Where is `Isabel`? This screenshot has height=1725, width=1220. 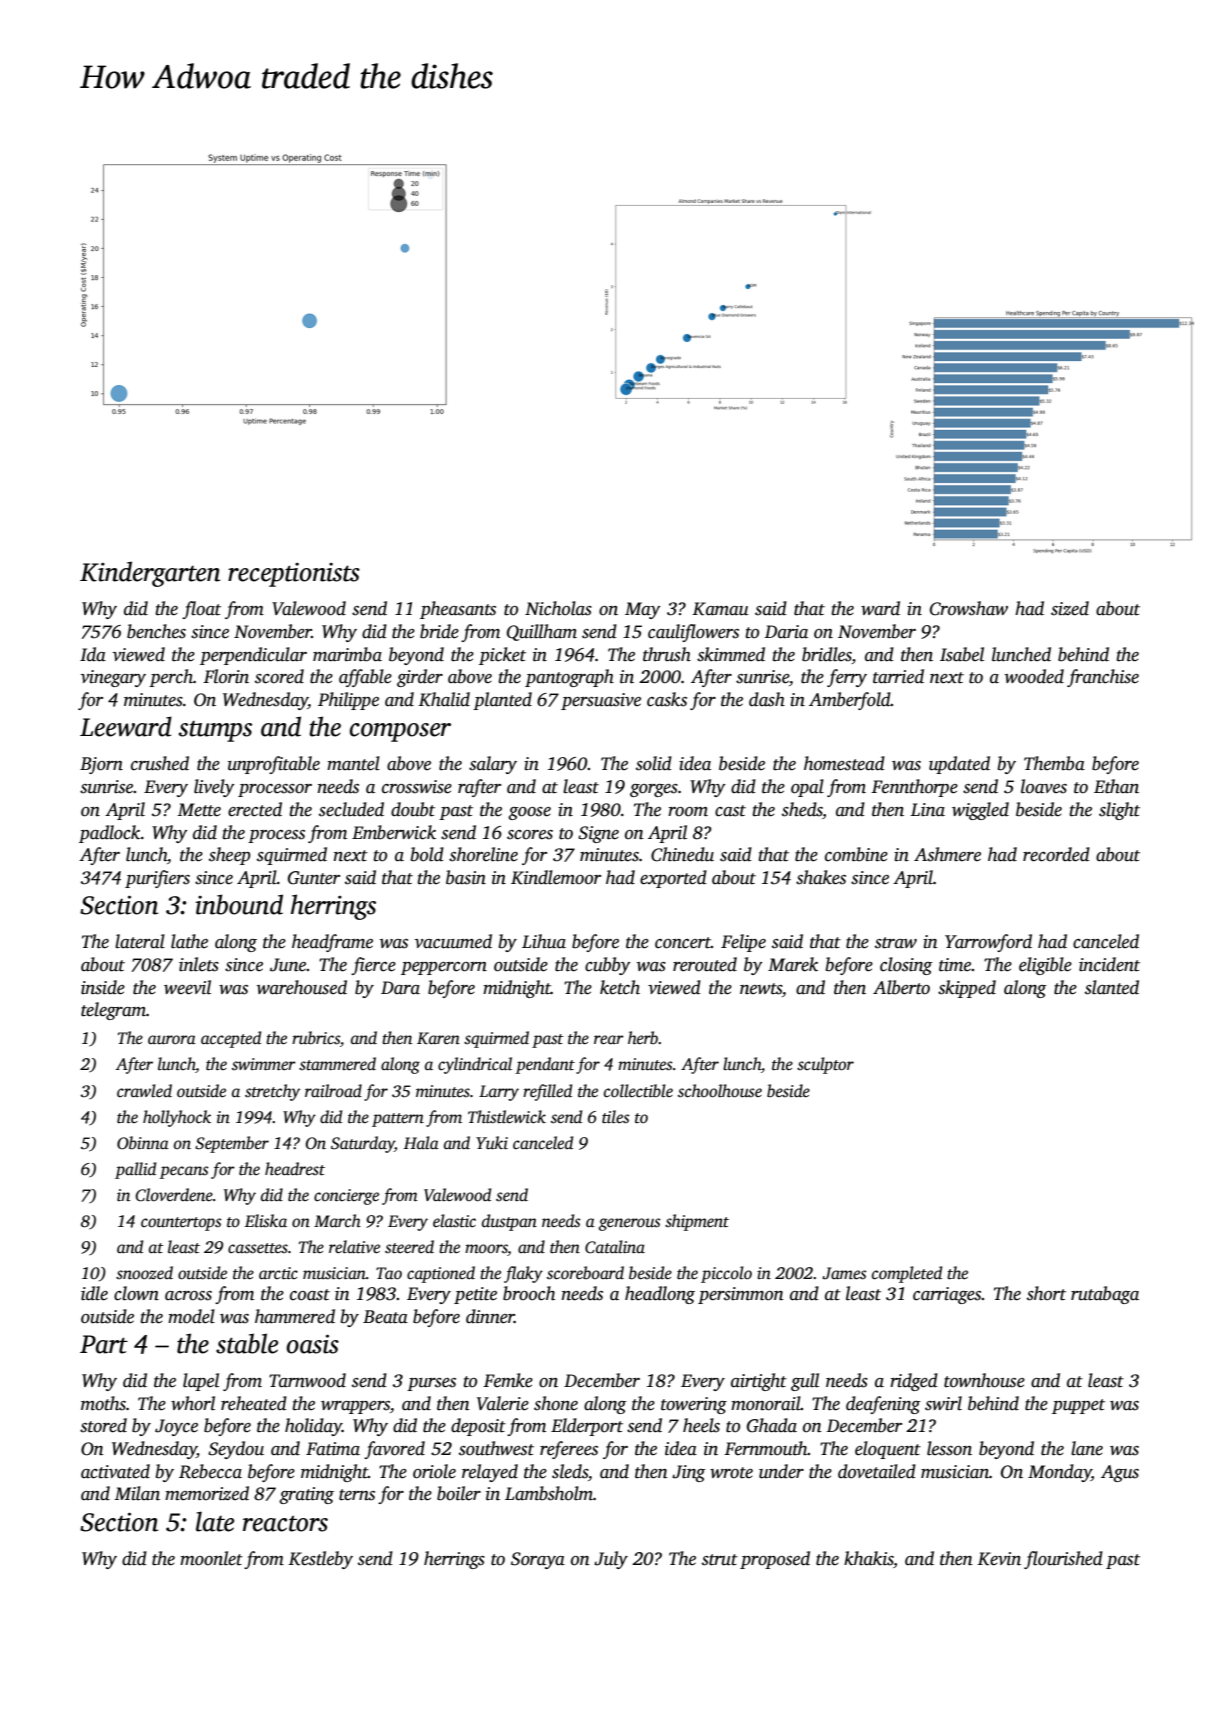
Isabel is located at coordinates (962, 654).
